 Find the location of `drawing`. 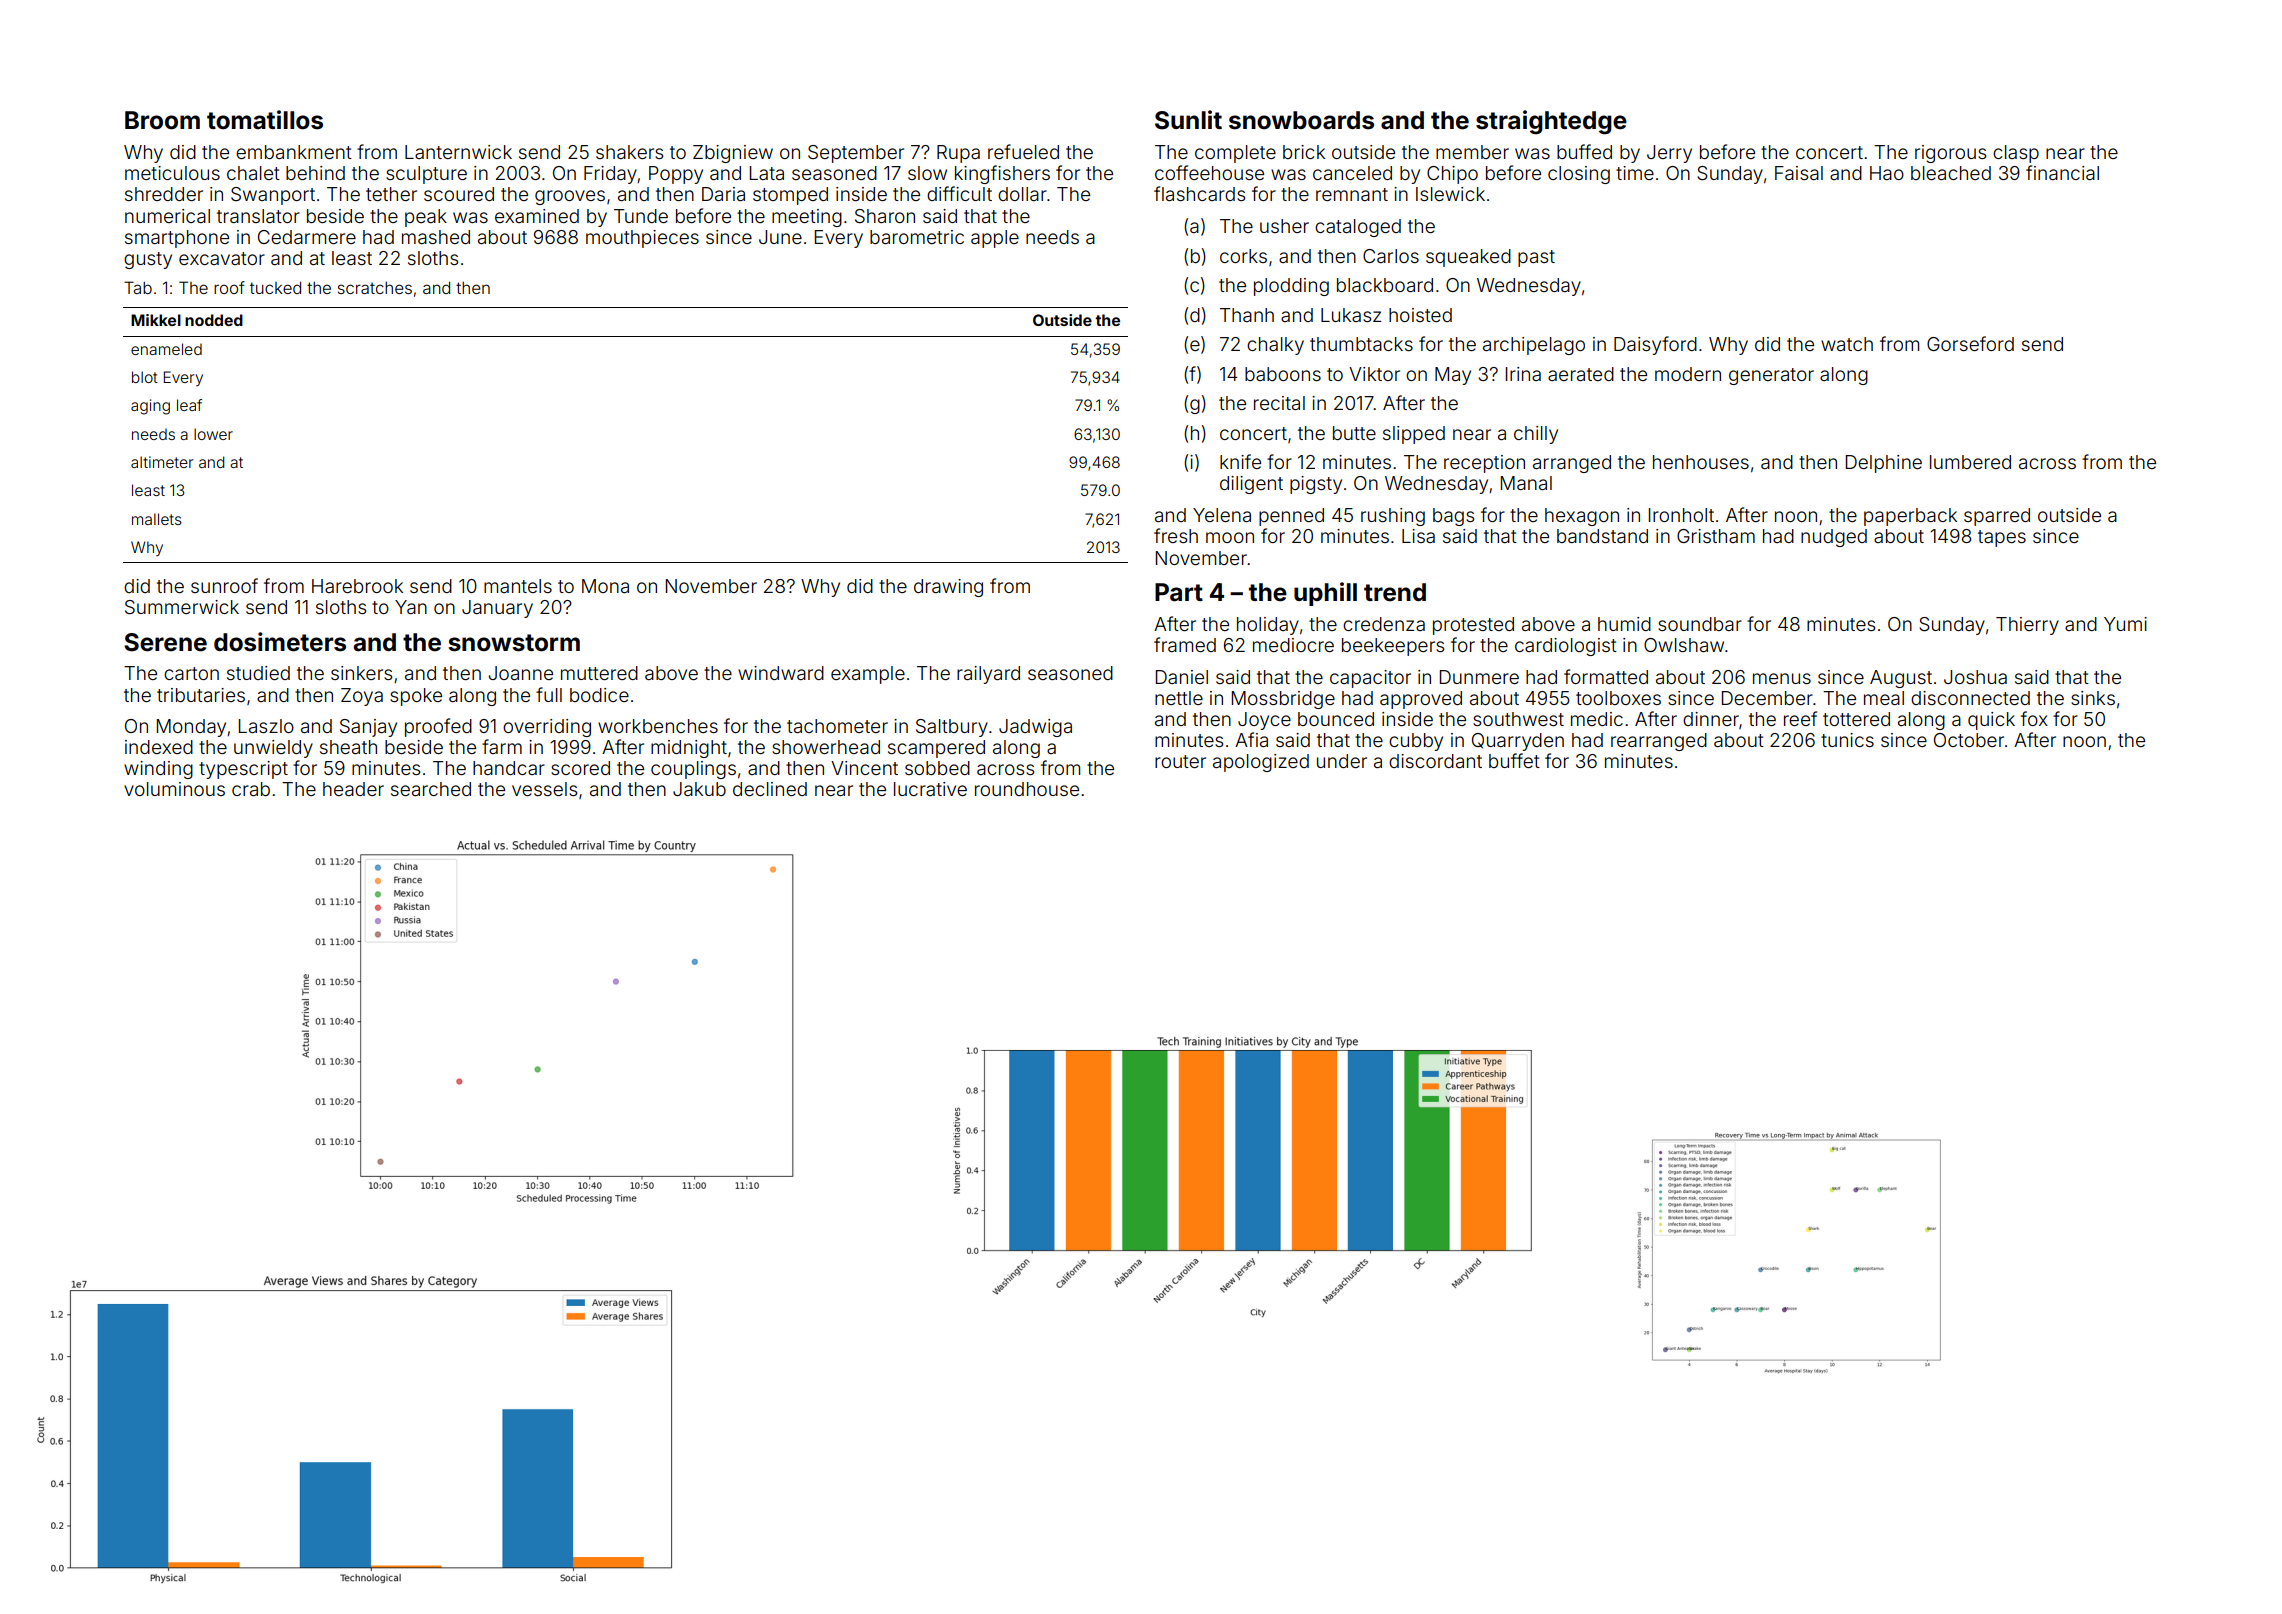

drawing is located at coordinates (948, 588).
